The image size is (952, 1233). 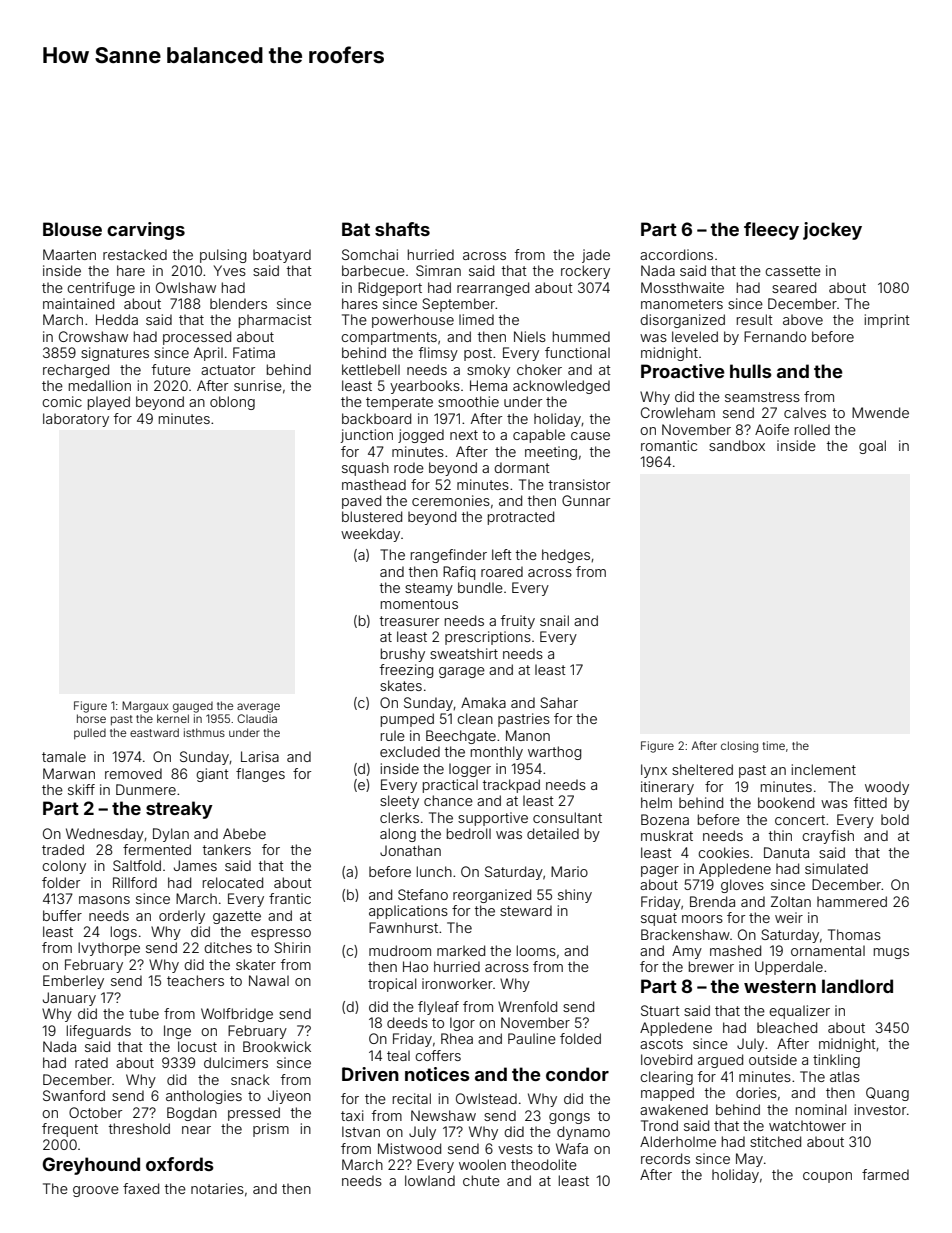 I want to click on weekday, so click(x=370, y=535).
